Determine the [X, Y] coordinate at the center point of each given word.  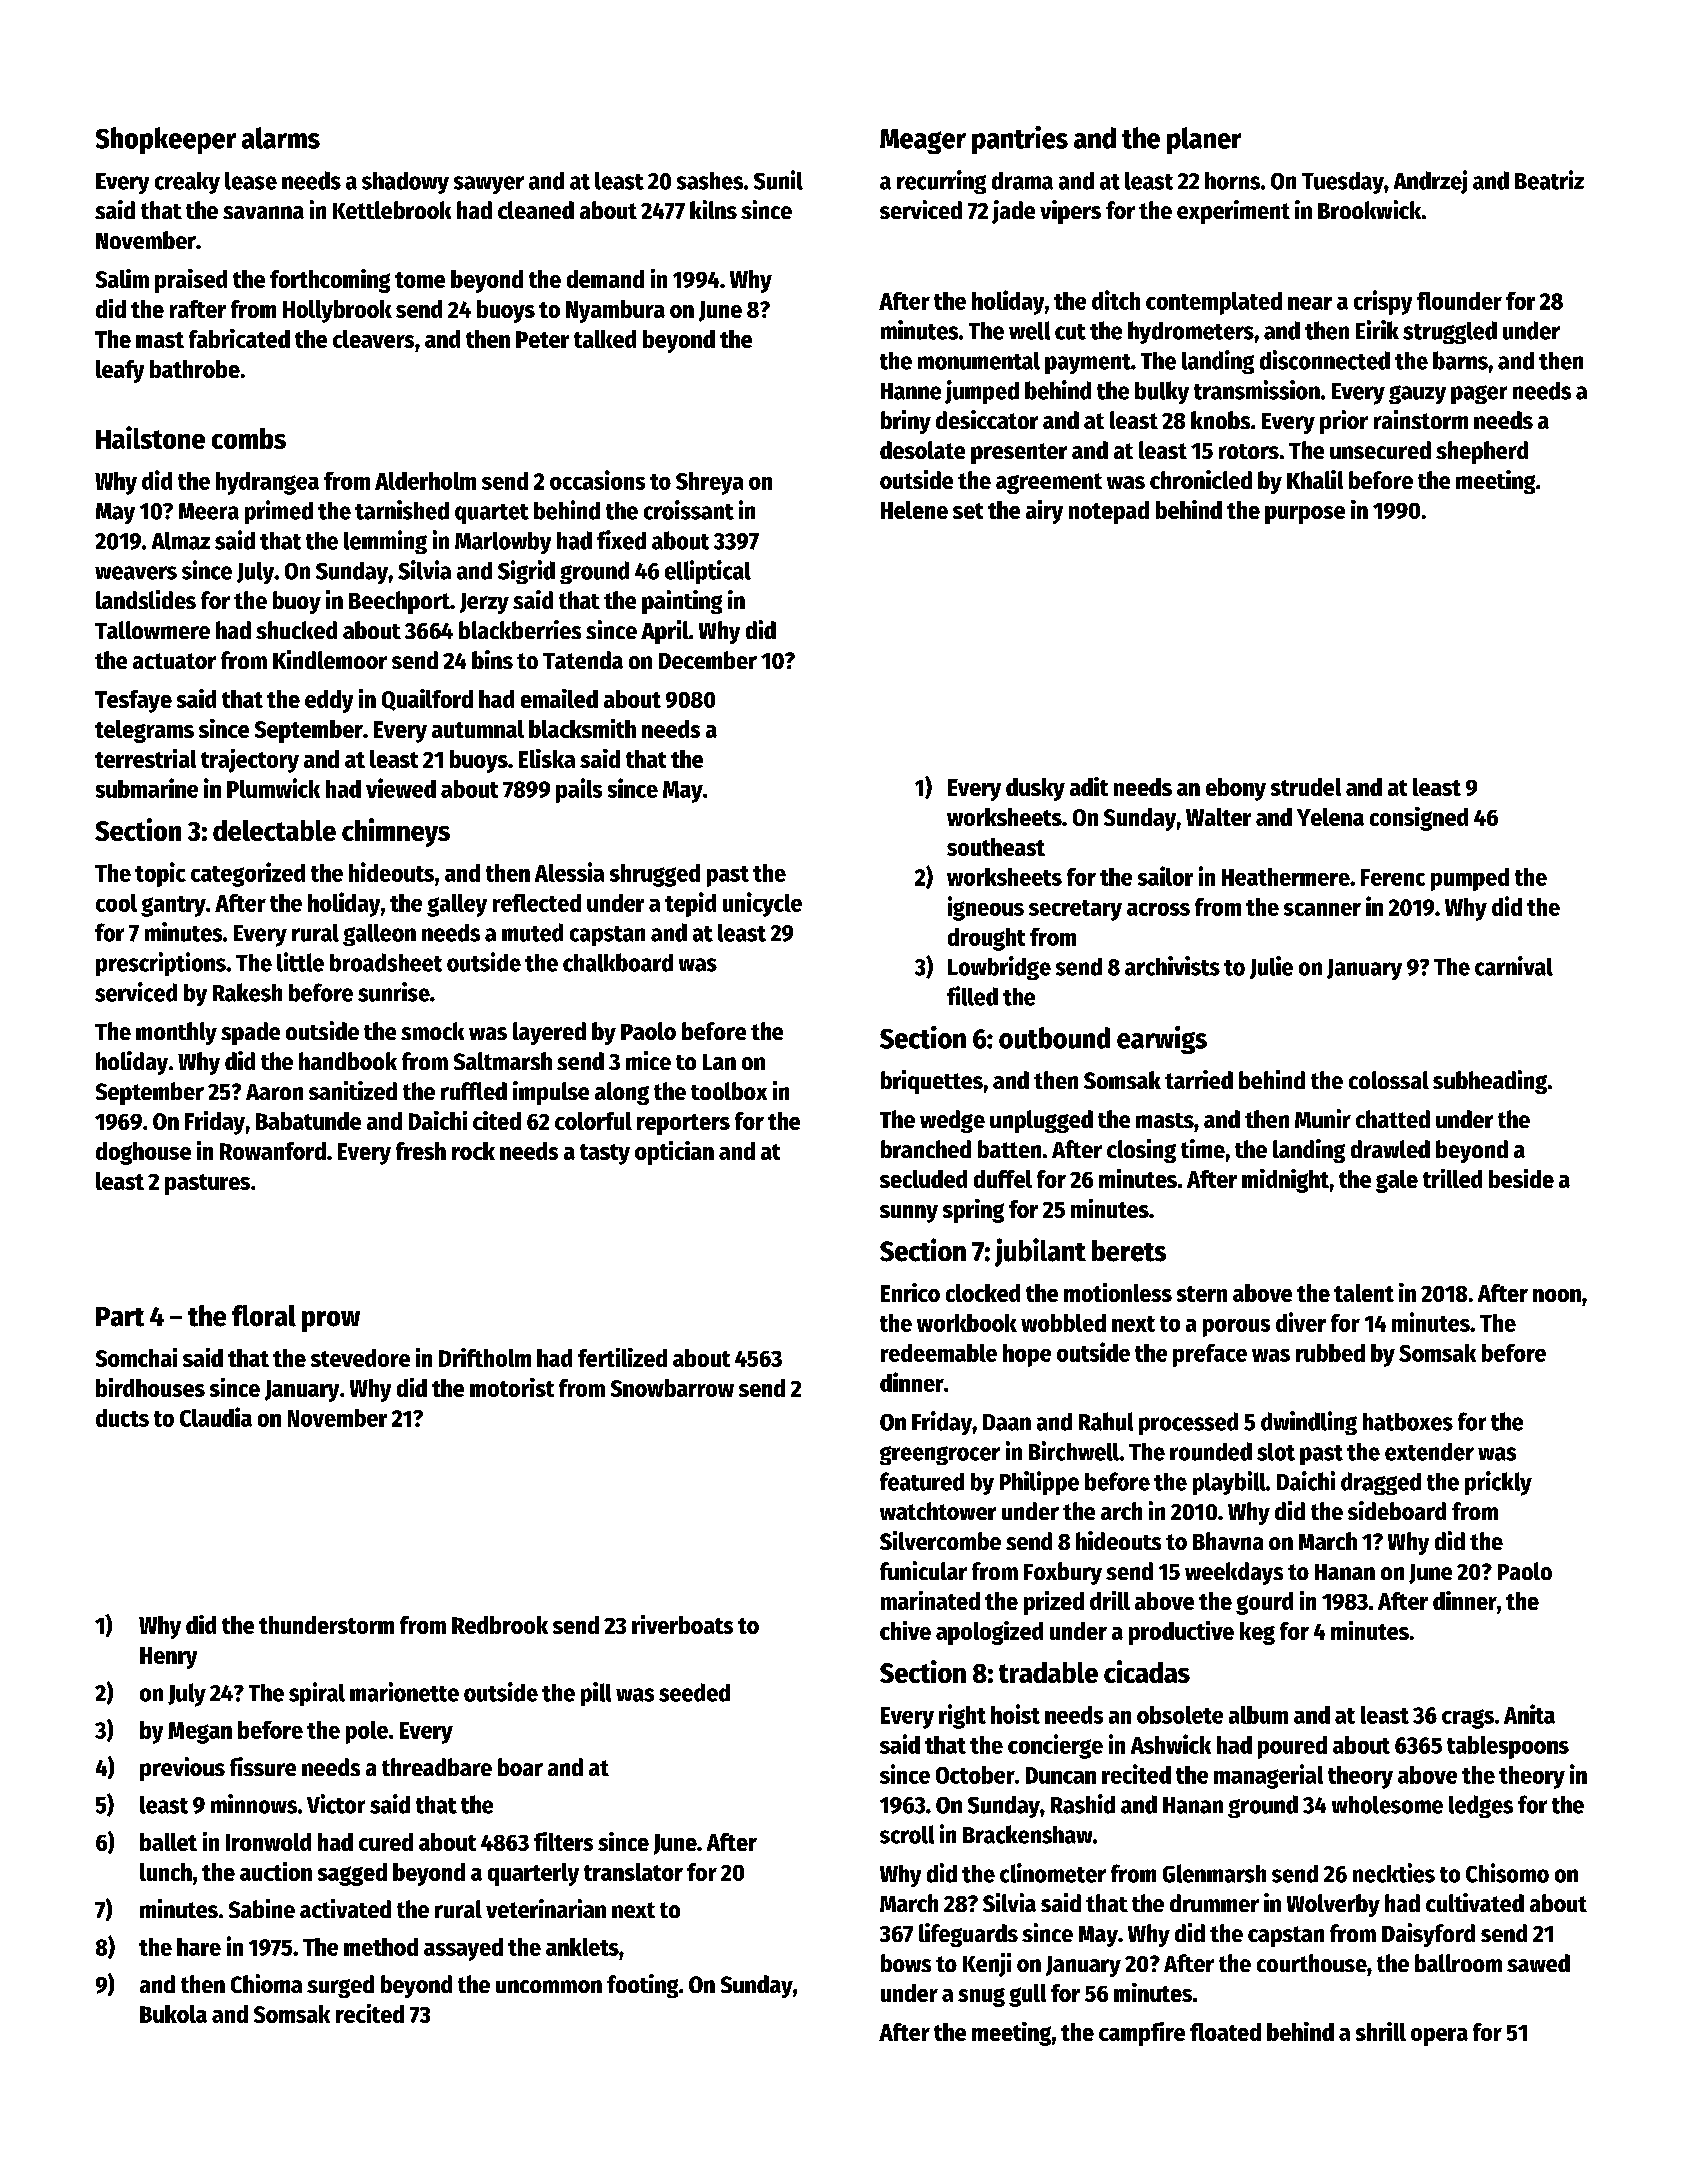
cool [116, 903]
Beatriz [1549, 180]
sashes [710, 181]
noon [1557, 1295]
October [975, 1775]
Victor [336, 1804]
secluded [923, 1179]
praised [191, 281]
